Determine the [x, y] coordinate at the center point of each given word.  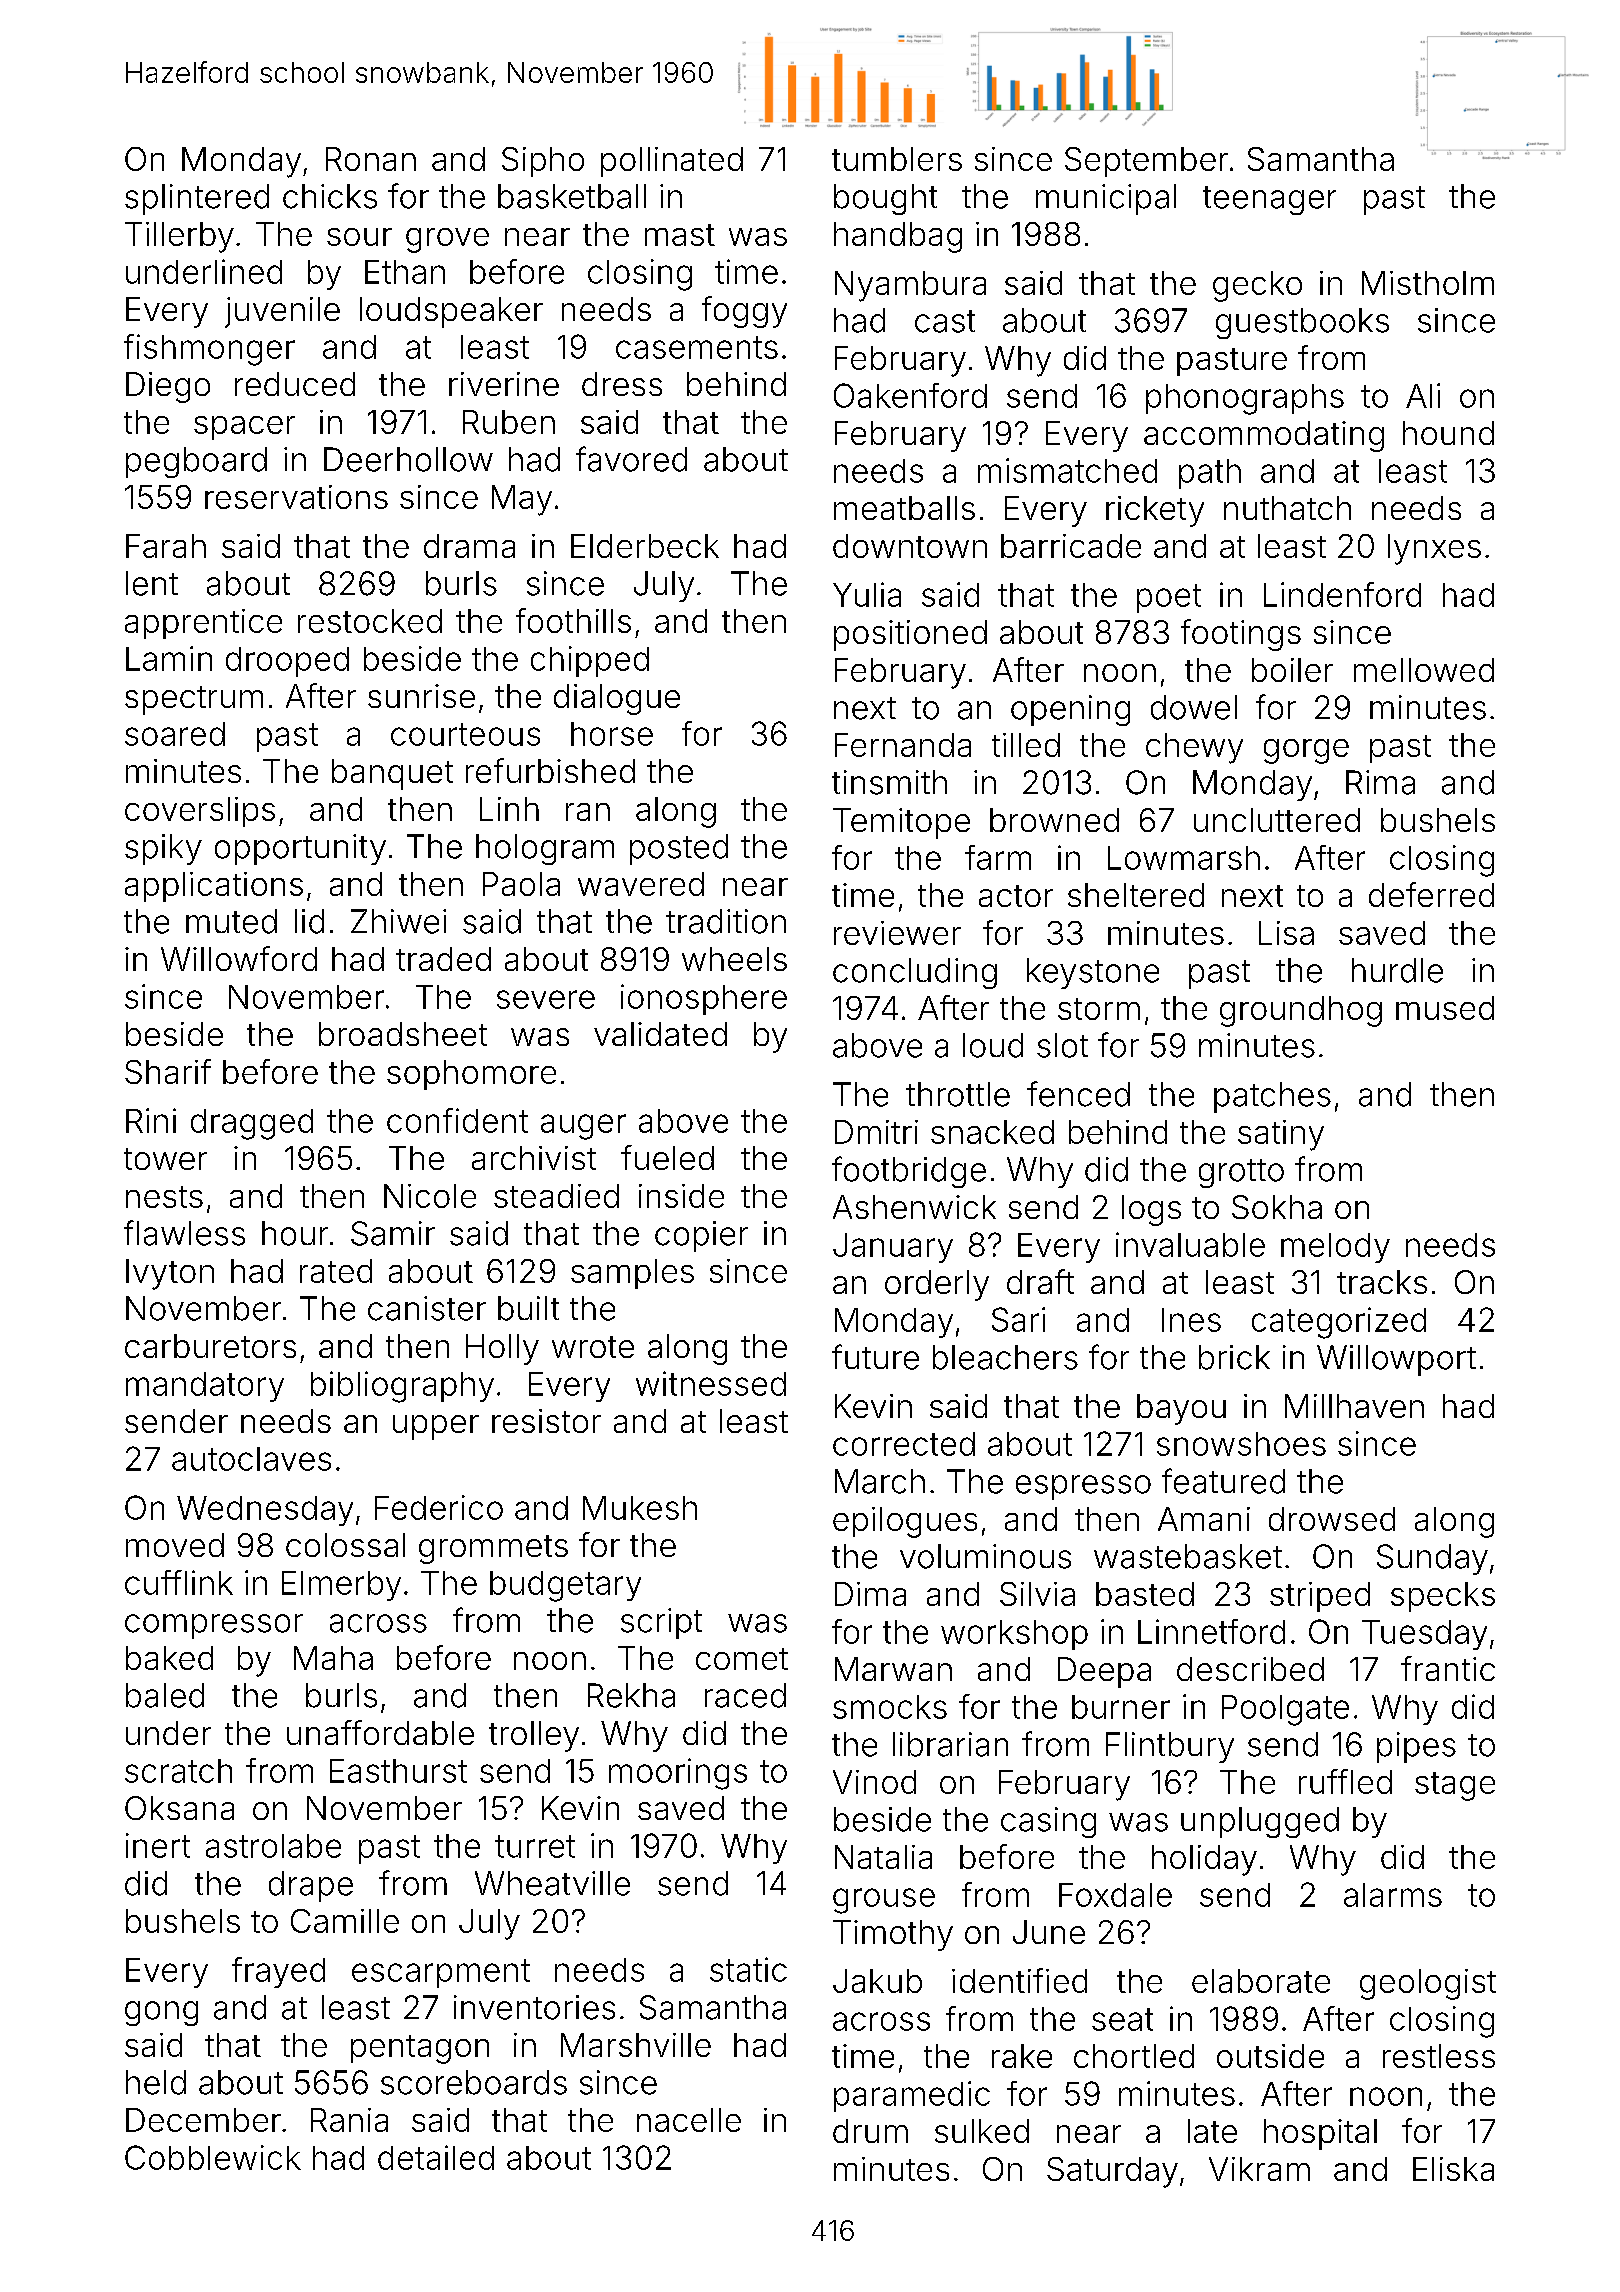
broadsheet [403, 1034]
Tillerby [179, 237]
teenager [1269, 200]
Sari [1018, 1319]
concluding [915, 973]
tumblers [897, 159]
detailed [436, 2157]
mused [1445, 1008]
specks [1443, 1597]
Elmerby [341, 1586]
